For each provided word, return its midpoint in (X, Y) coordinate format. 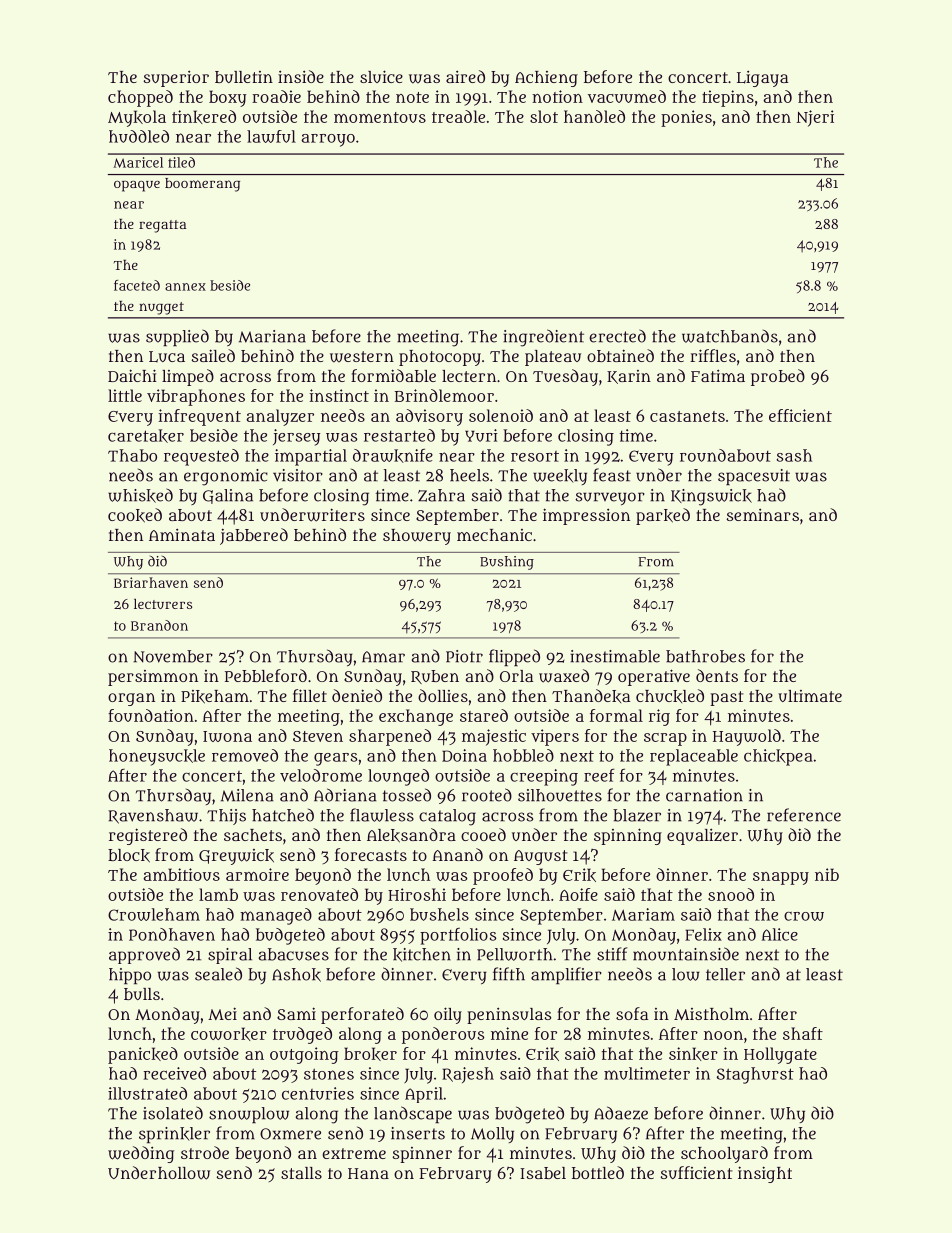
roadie (276, 96)
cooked (135, 515)
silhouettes (560, 795)
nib (827, 874)
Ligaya (762, 79)
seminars (763, 515)
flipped (514, 657)
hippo (130, 976)
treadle (458, 116)
